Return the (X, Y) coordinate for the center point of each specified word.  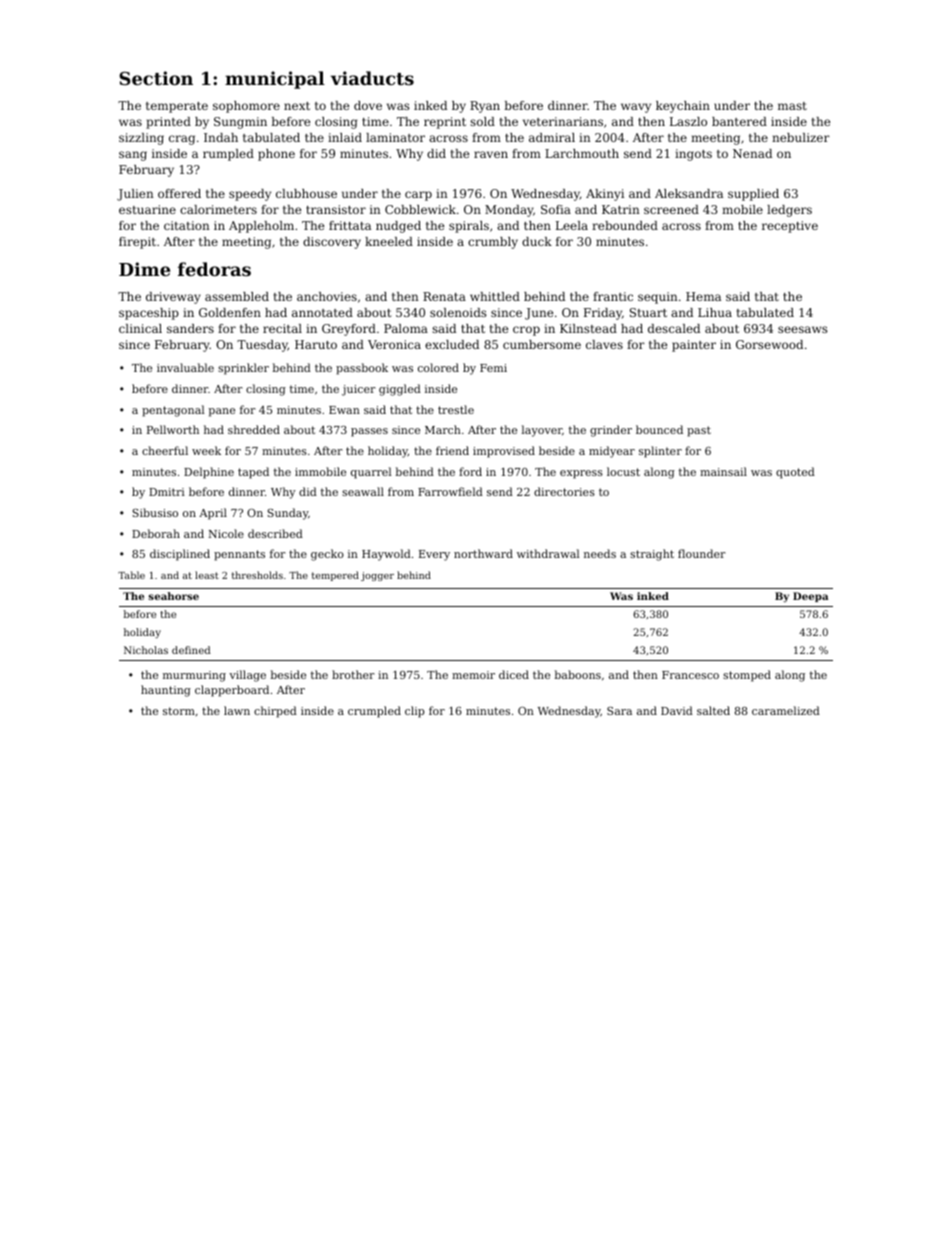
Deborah (156, 533)
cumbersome (542, 344)
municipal (275, 80)
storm (179, 711)
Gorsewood (769, 344)
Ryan (485, 107)
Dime (144, 269)
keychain (683, 107)
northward (483, 553)
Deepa (810, 597)
